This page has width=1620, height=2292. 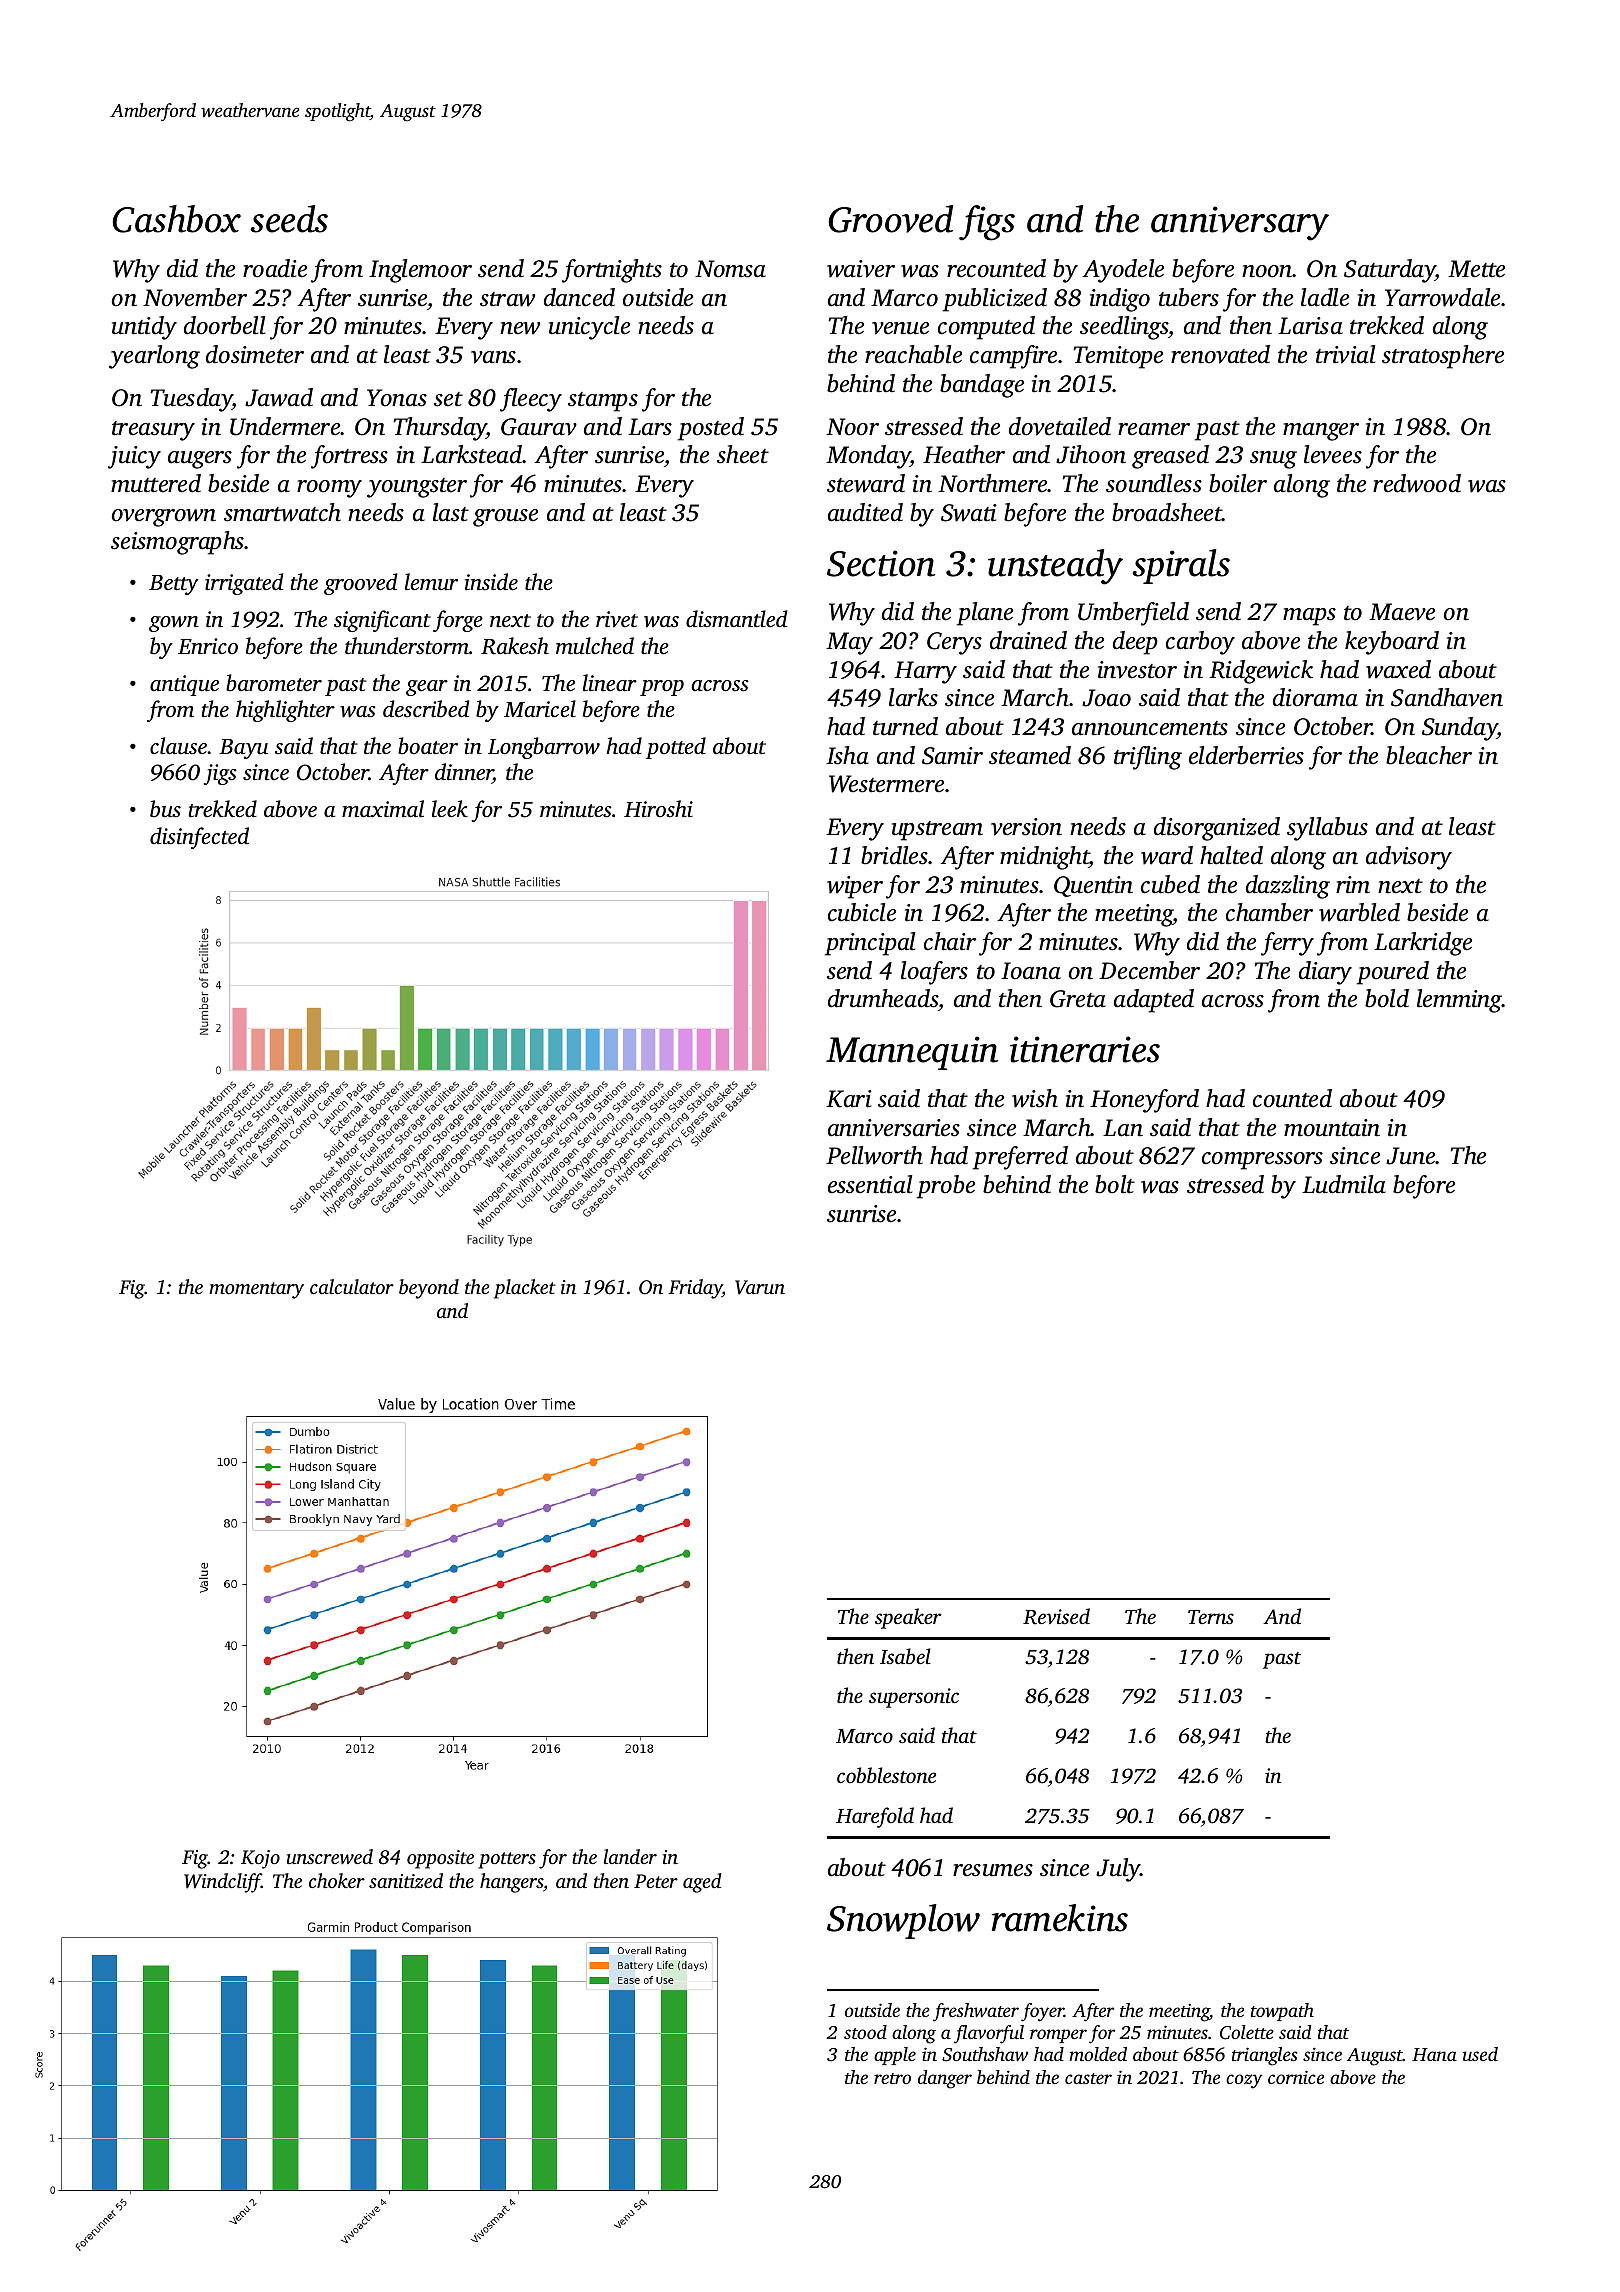 What do you see at coordinates (223, 1883) in the page?
I see `Windcliff` at bounding box center [223, 1883].
